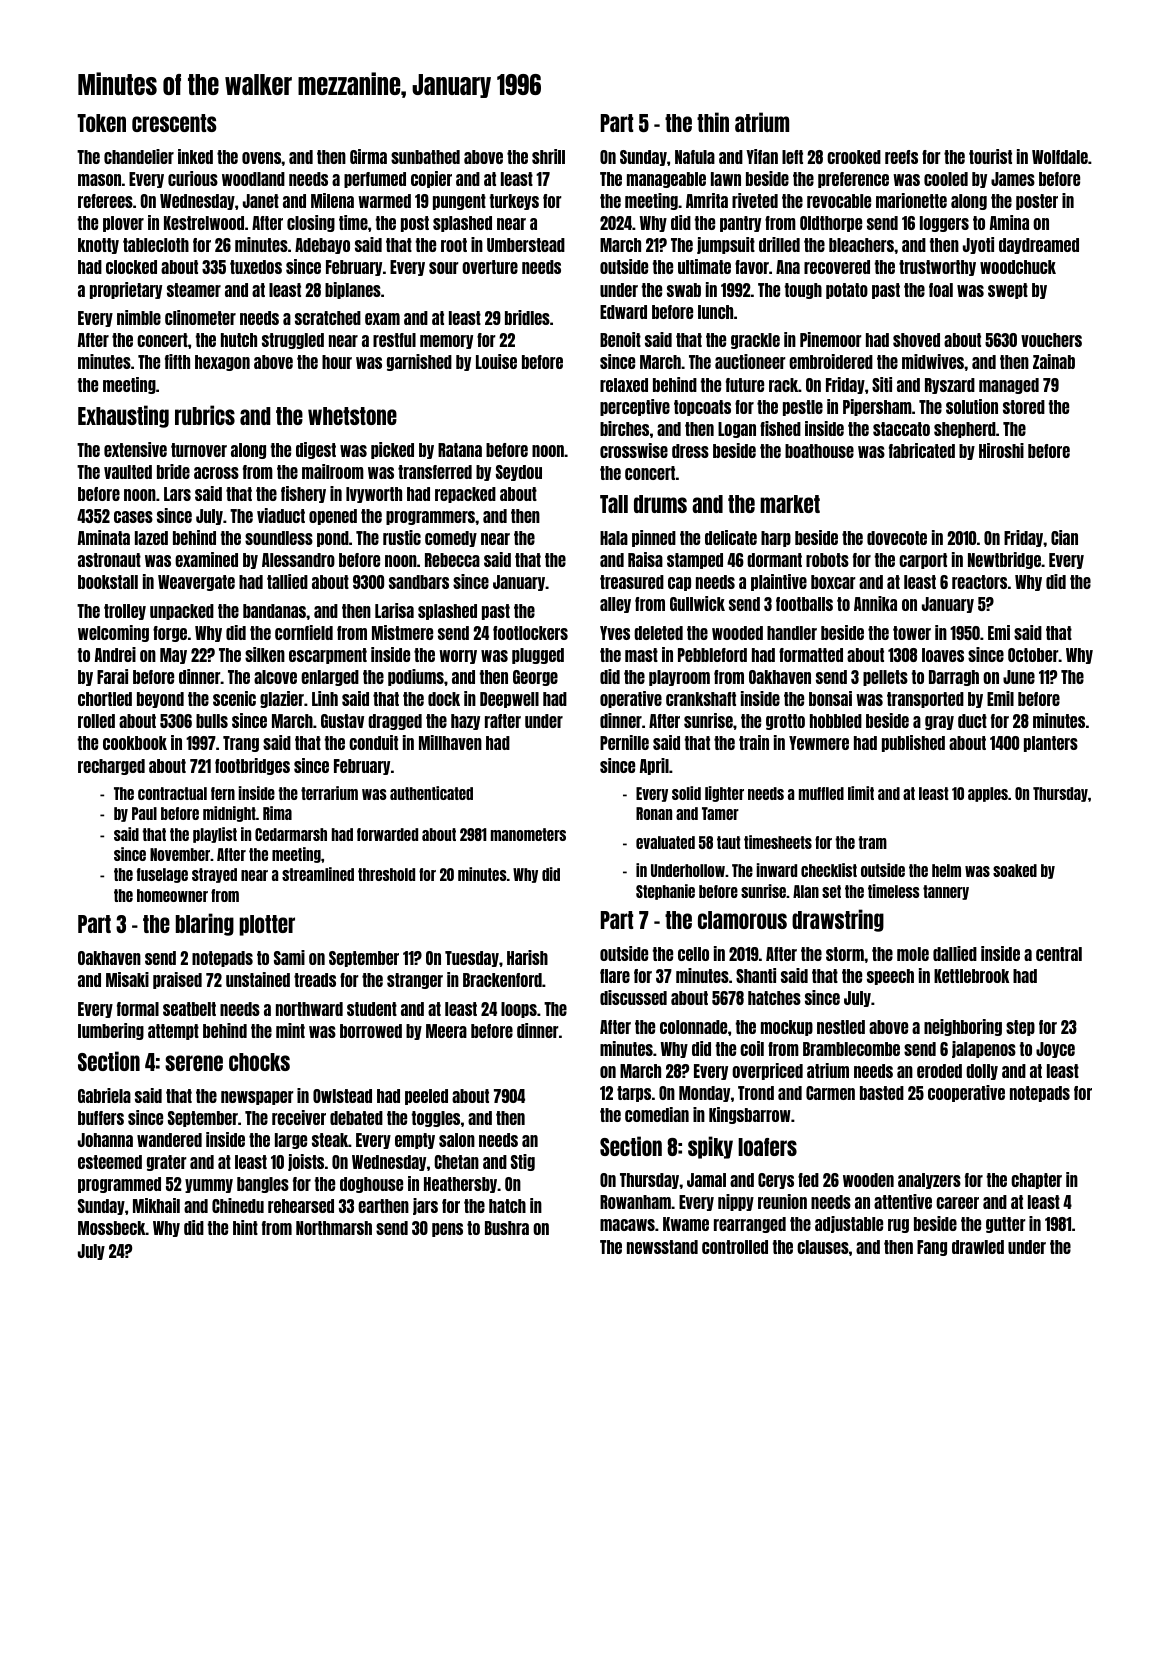 The image size is (1172, 1658). Describe the element at coordinates (306, 1162) in the image. I see `joists` at that location.
